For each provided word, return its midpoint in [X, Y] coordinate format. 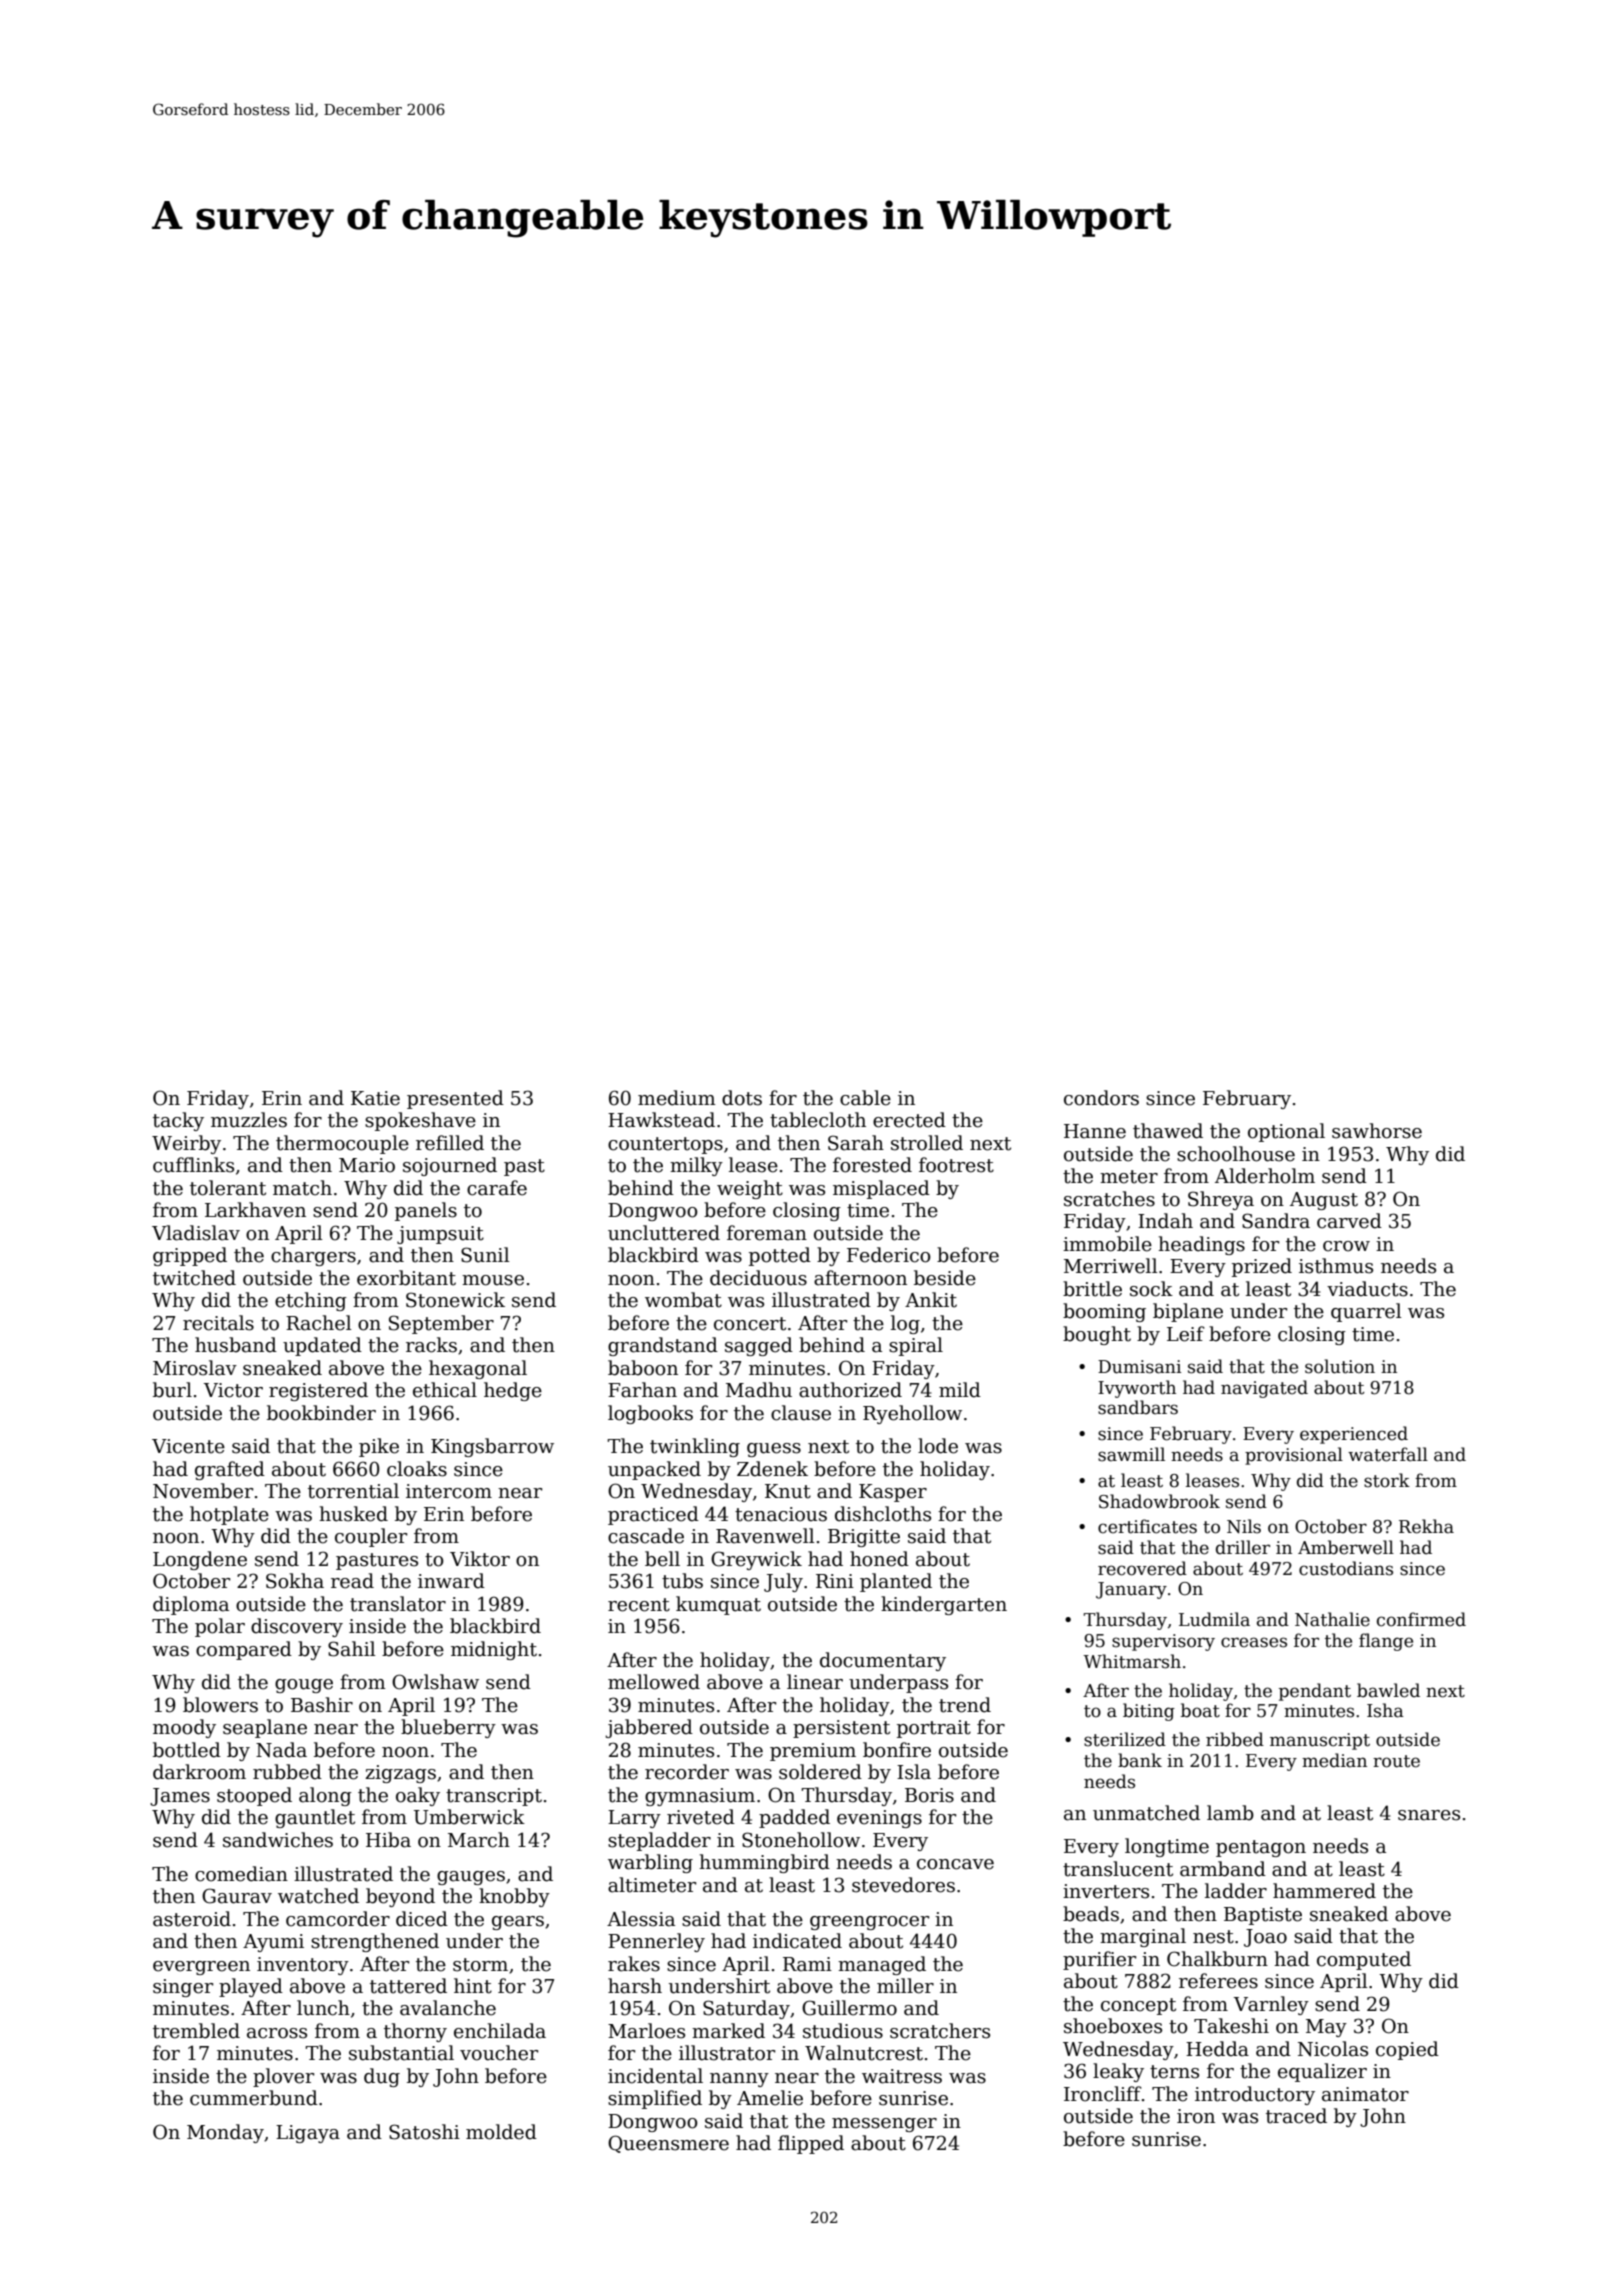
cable [865, 1098]
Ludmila [1214, 1619]
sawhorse [1377, 1131]
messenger [884, 2125]
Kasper [893, 1493]
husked [353, 1514]
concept [1138, 2006]
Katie [375, 1098]
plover [283, 2077]
